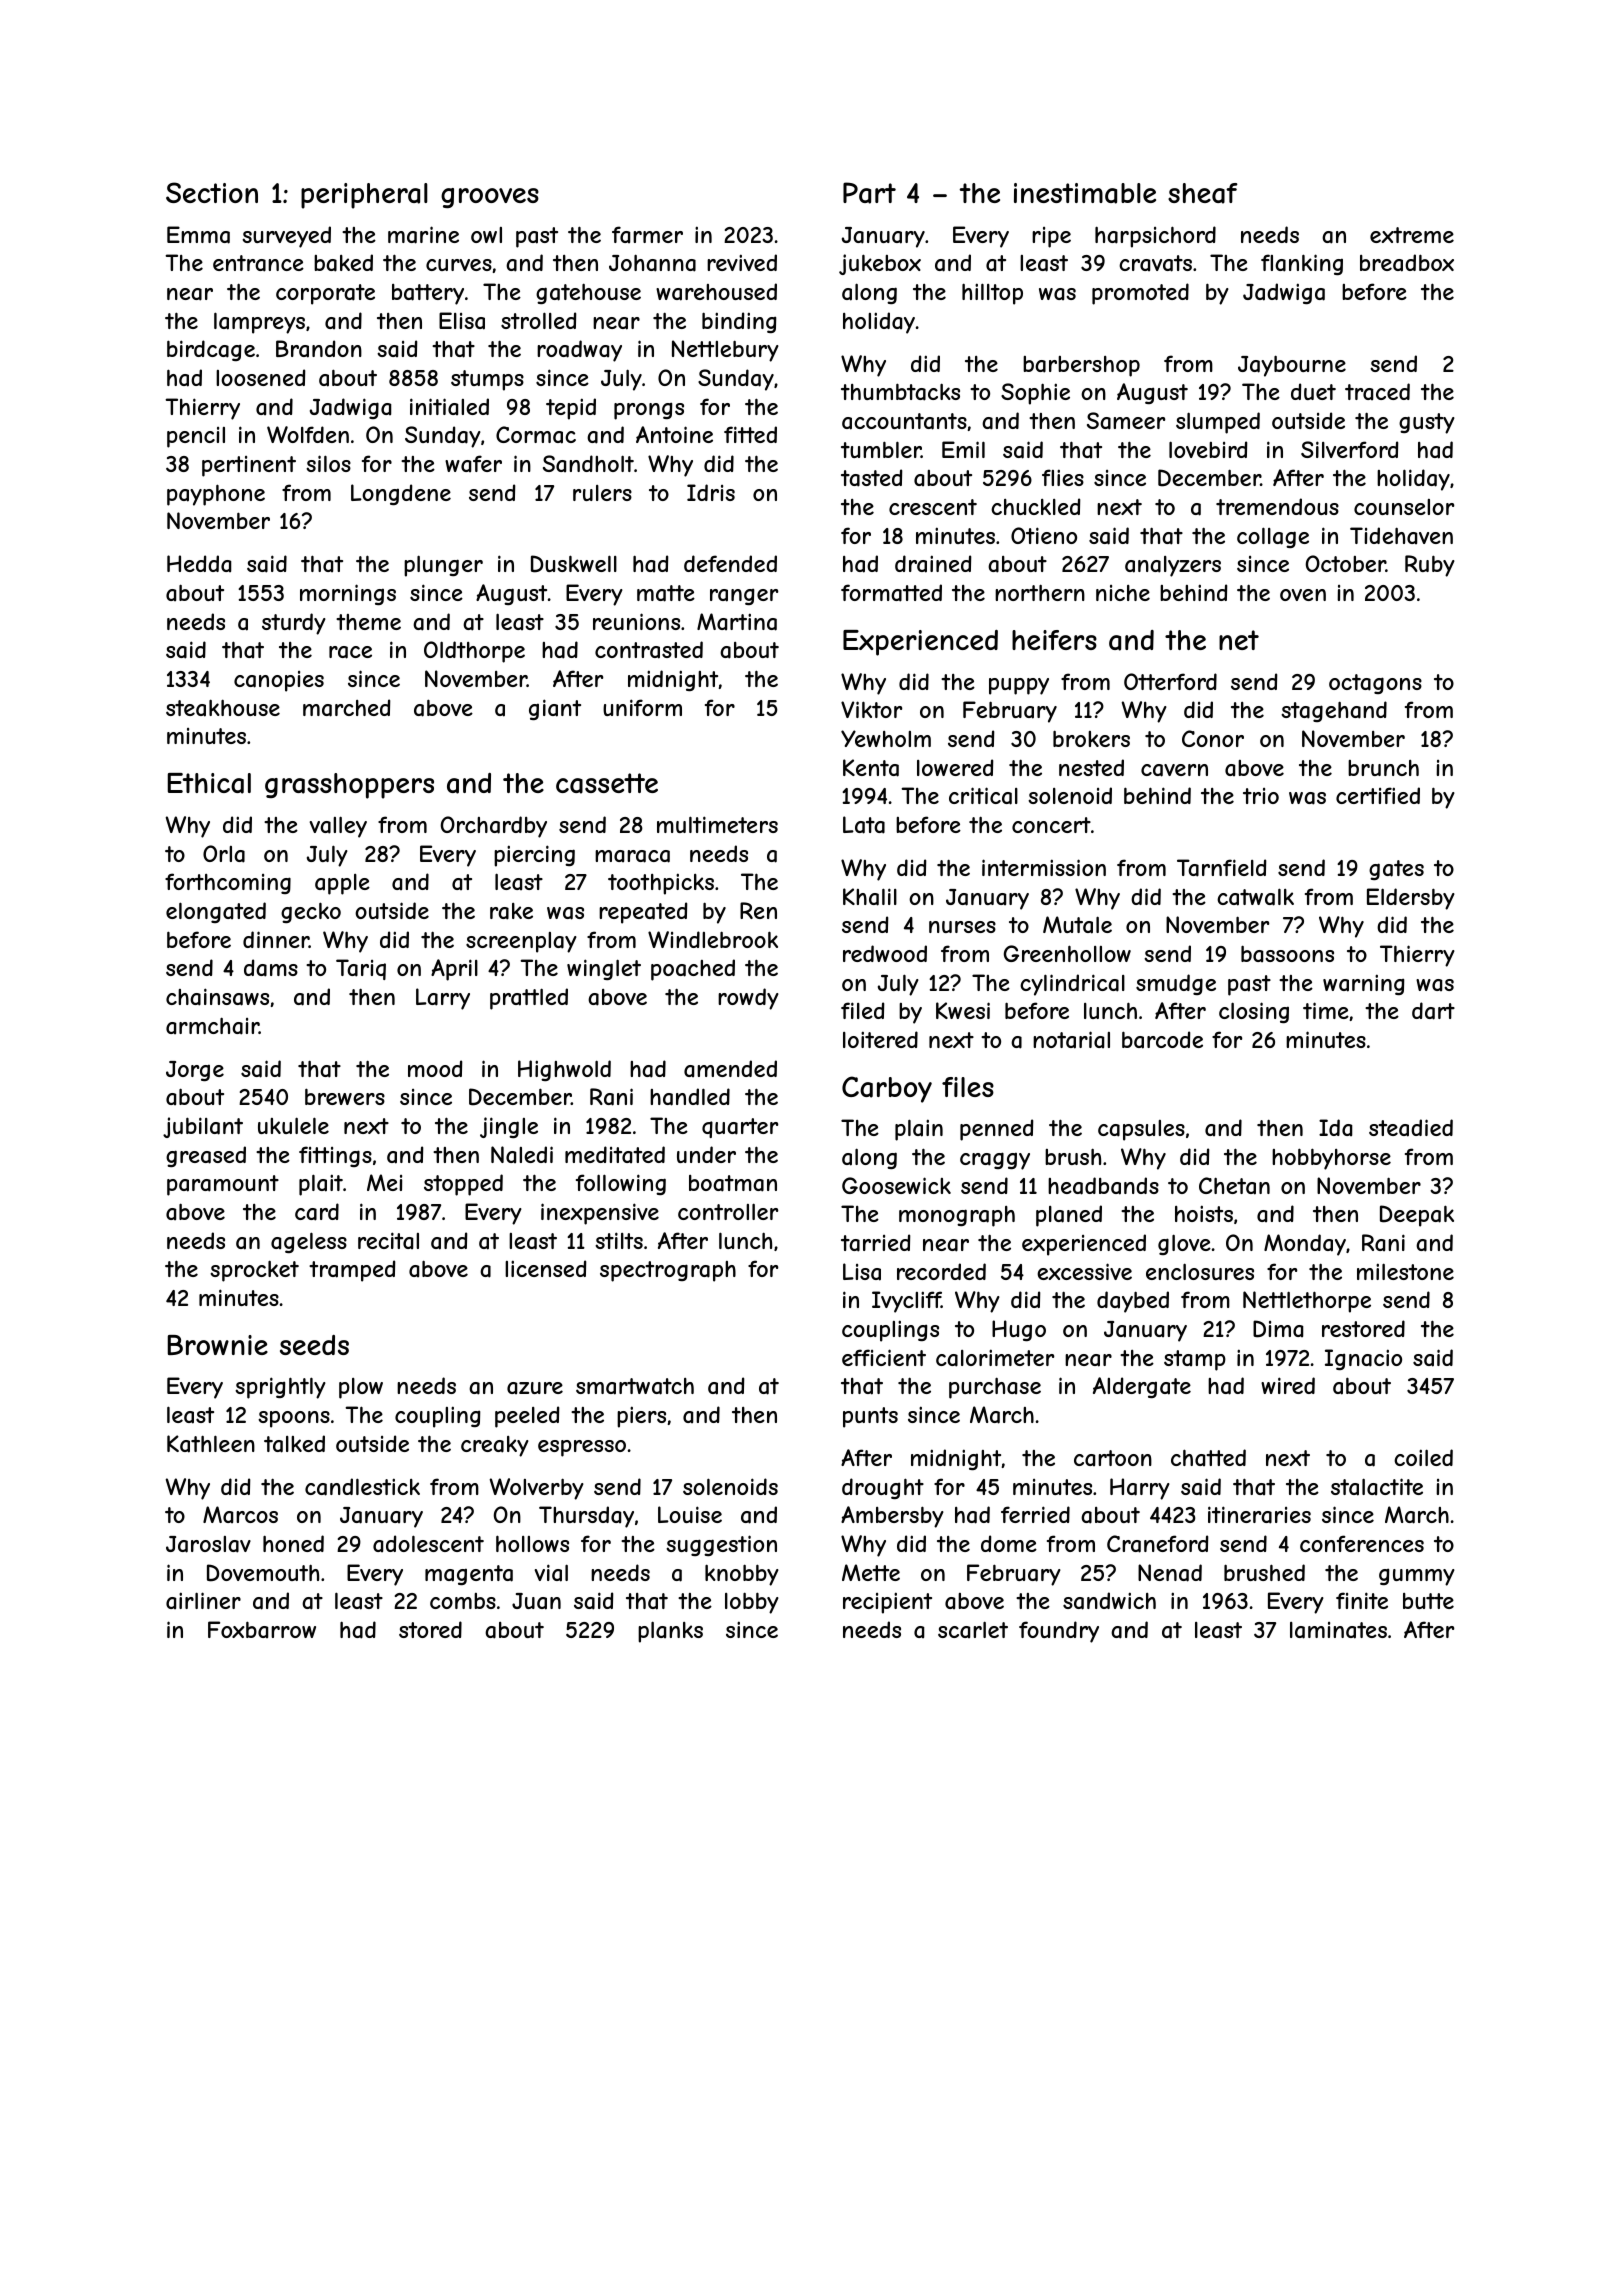 This page has width=1620, height=2292. What do you see at coordinates (957, 1216) in the page?
I see `monograph` at bounding box center [957, 1216].
